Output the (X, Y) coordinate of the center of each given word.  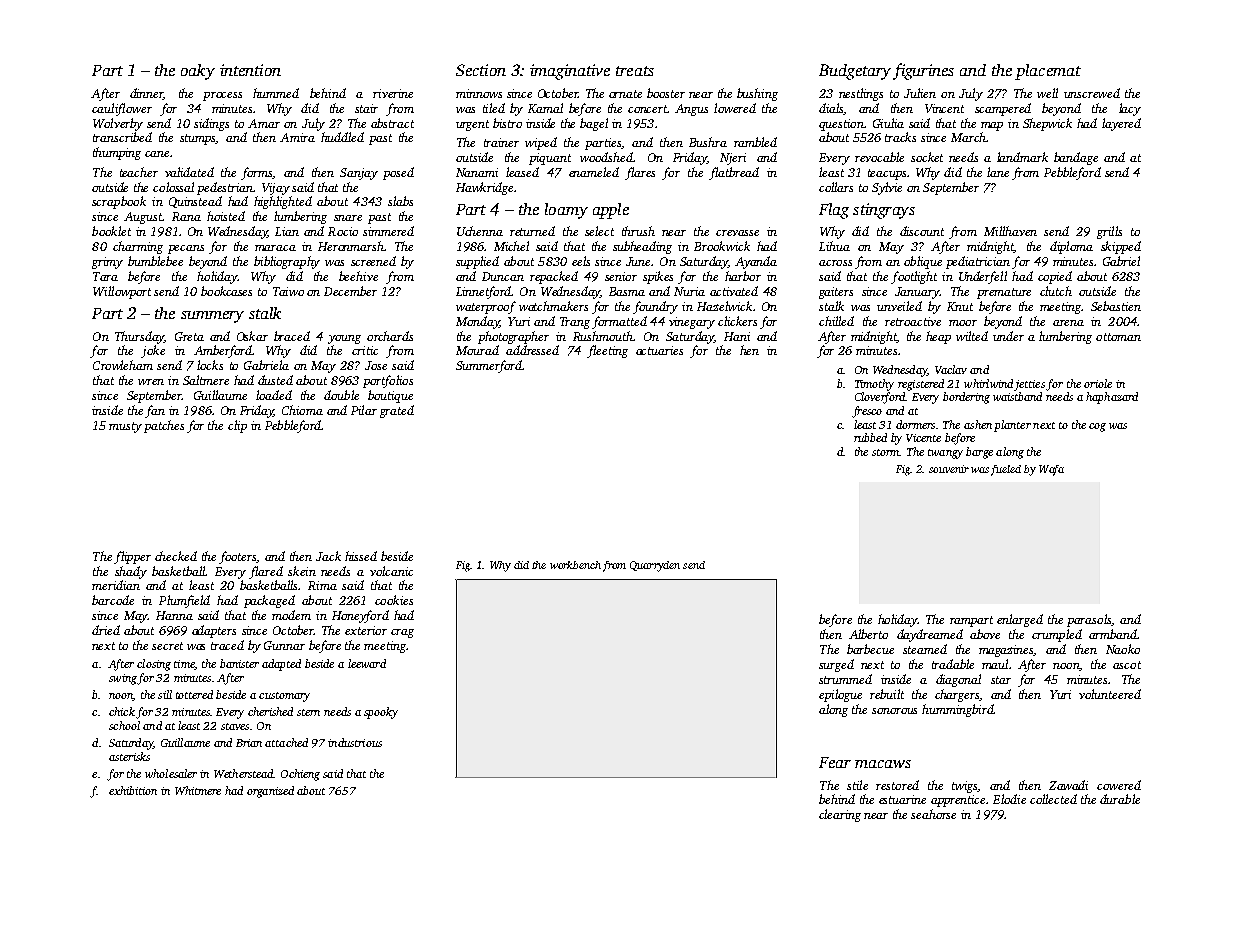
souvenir (949, 469)
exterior (366, 630)
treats (635, 71)
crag (402, 633)
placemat (1048, 72)
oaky (198, 72)
